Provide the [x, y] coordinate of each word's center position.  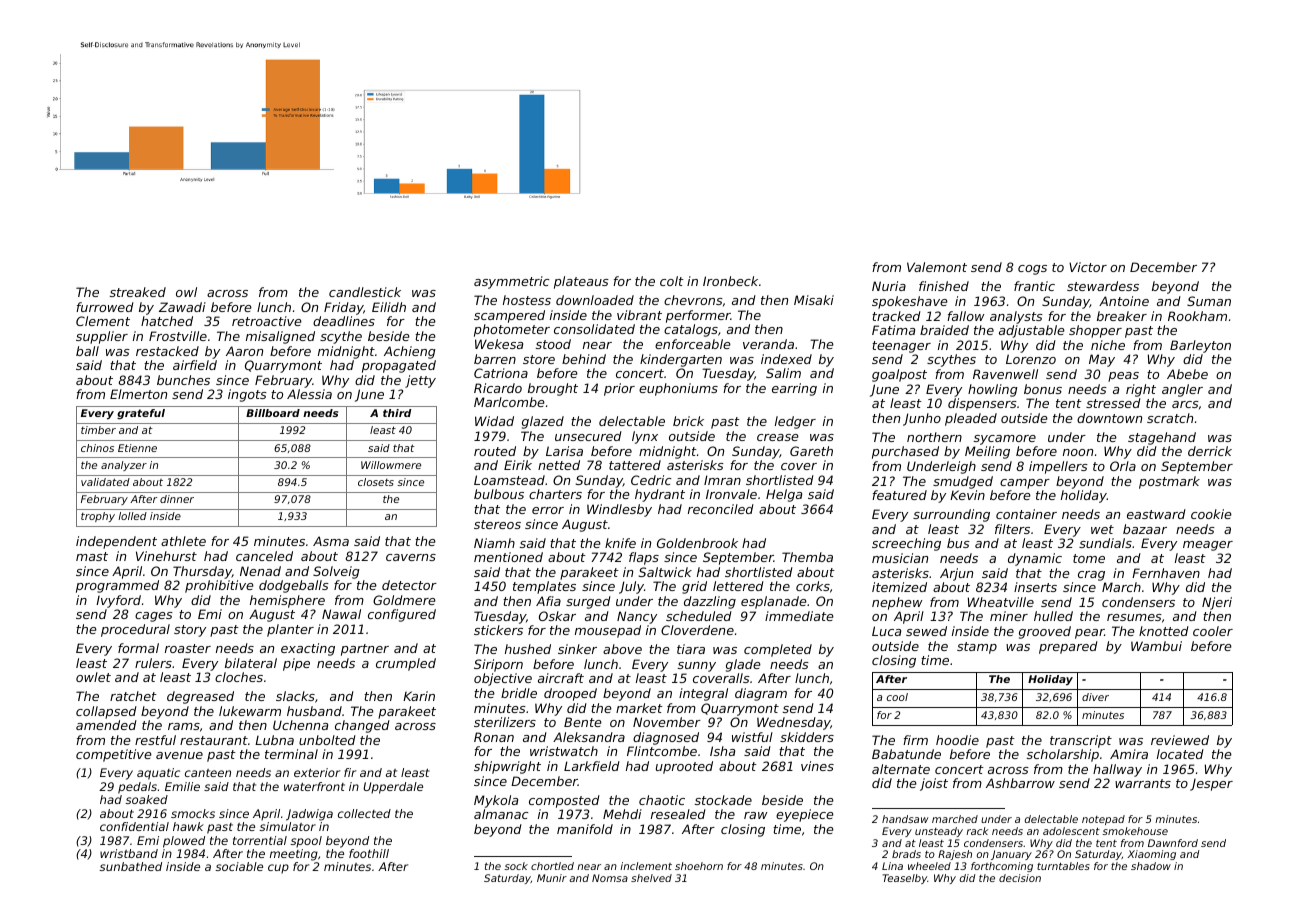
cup [278, 869]
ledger [795, 422]
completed [778, 650]
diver [1095, 697]
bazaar [1145, 529]
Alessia [309, 394]
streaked [138, 292]
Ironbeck [730, 281]
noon [1078, 452]
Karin [419, 696]
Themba [807, 557]
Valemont [937, 267]
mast [92, 556]
